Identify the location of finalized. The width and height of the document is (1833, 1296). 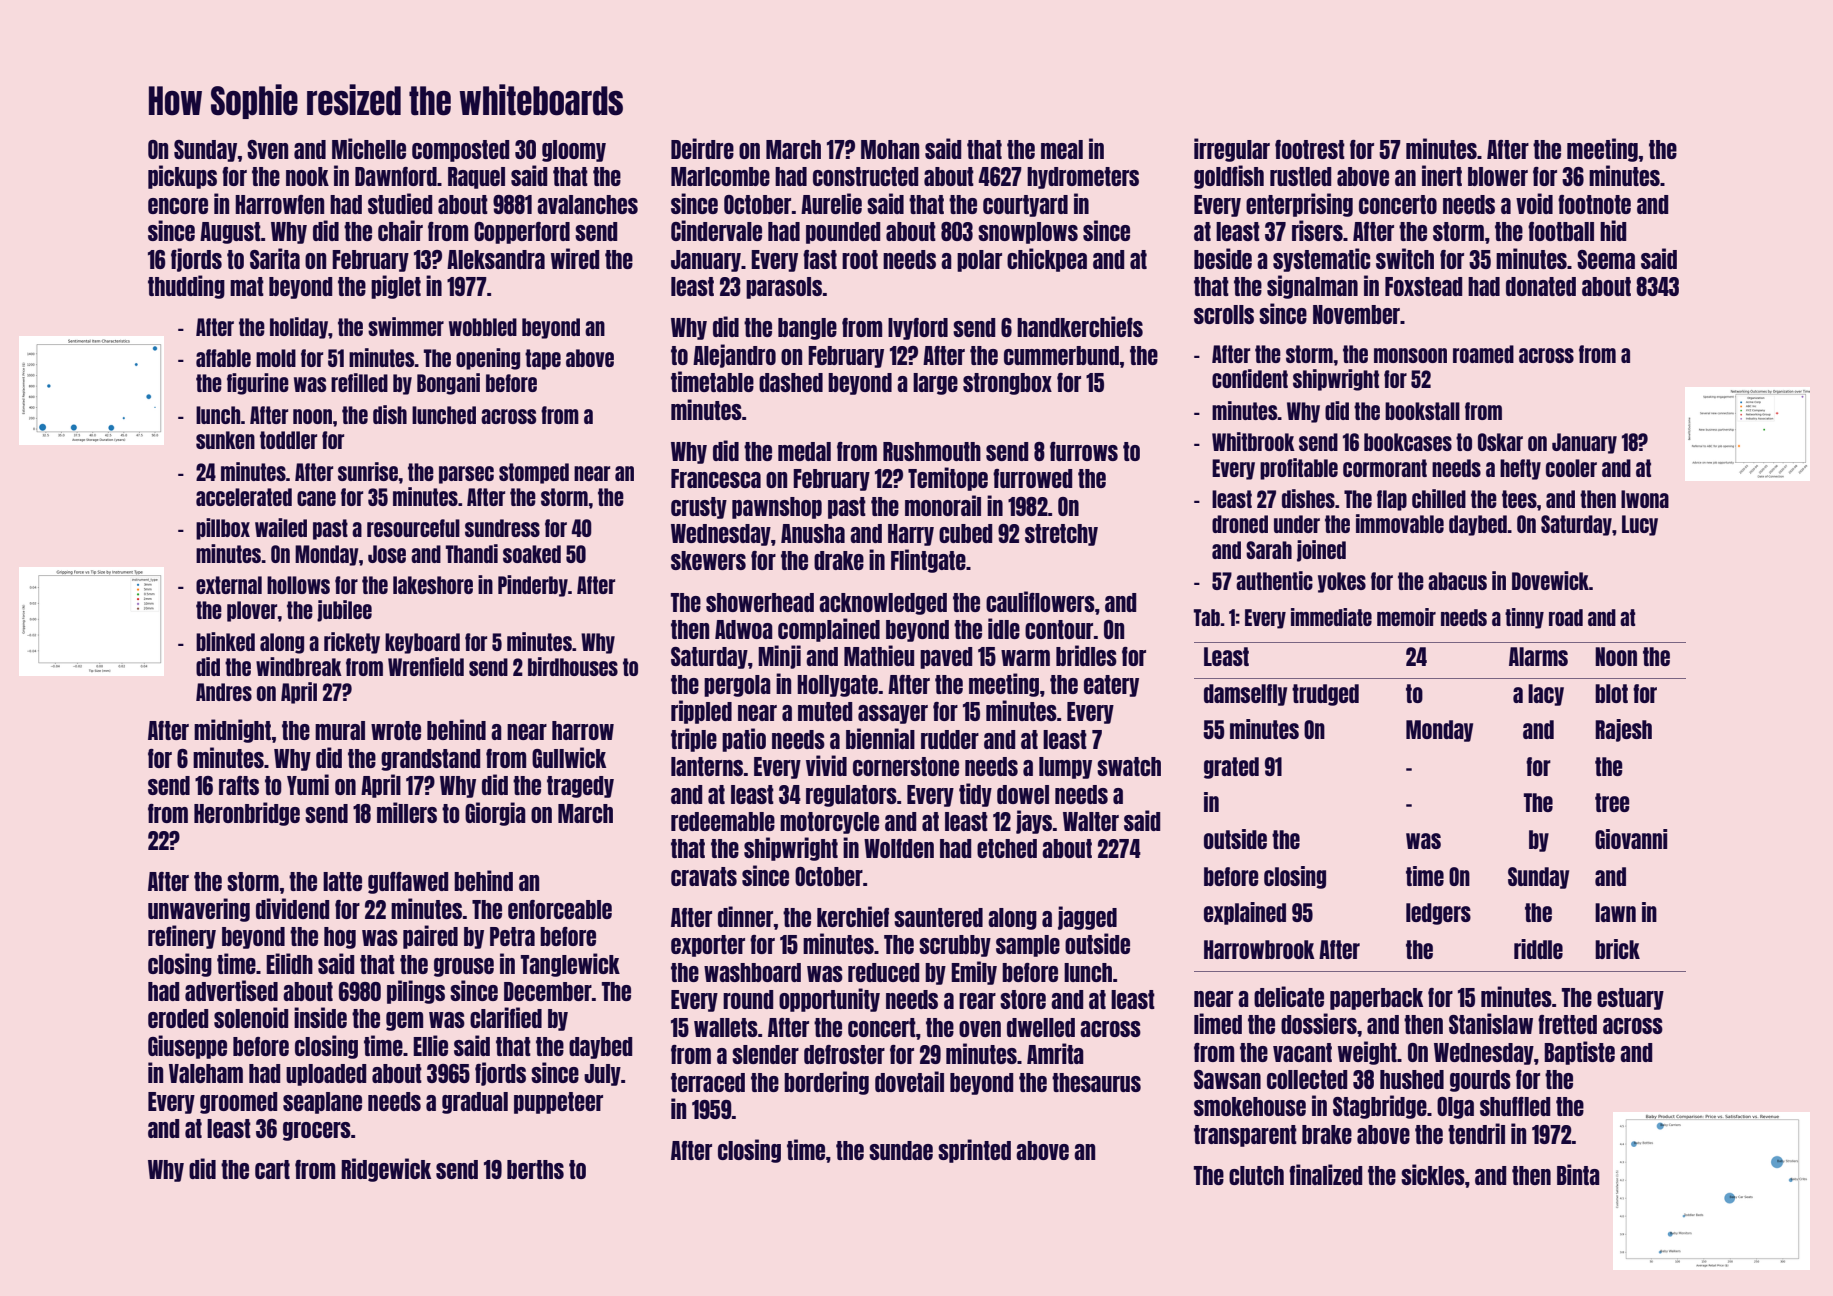
(1325, 1174).
